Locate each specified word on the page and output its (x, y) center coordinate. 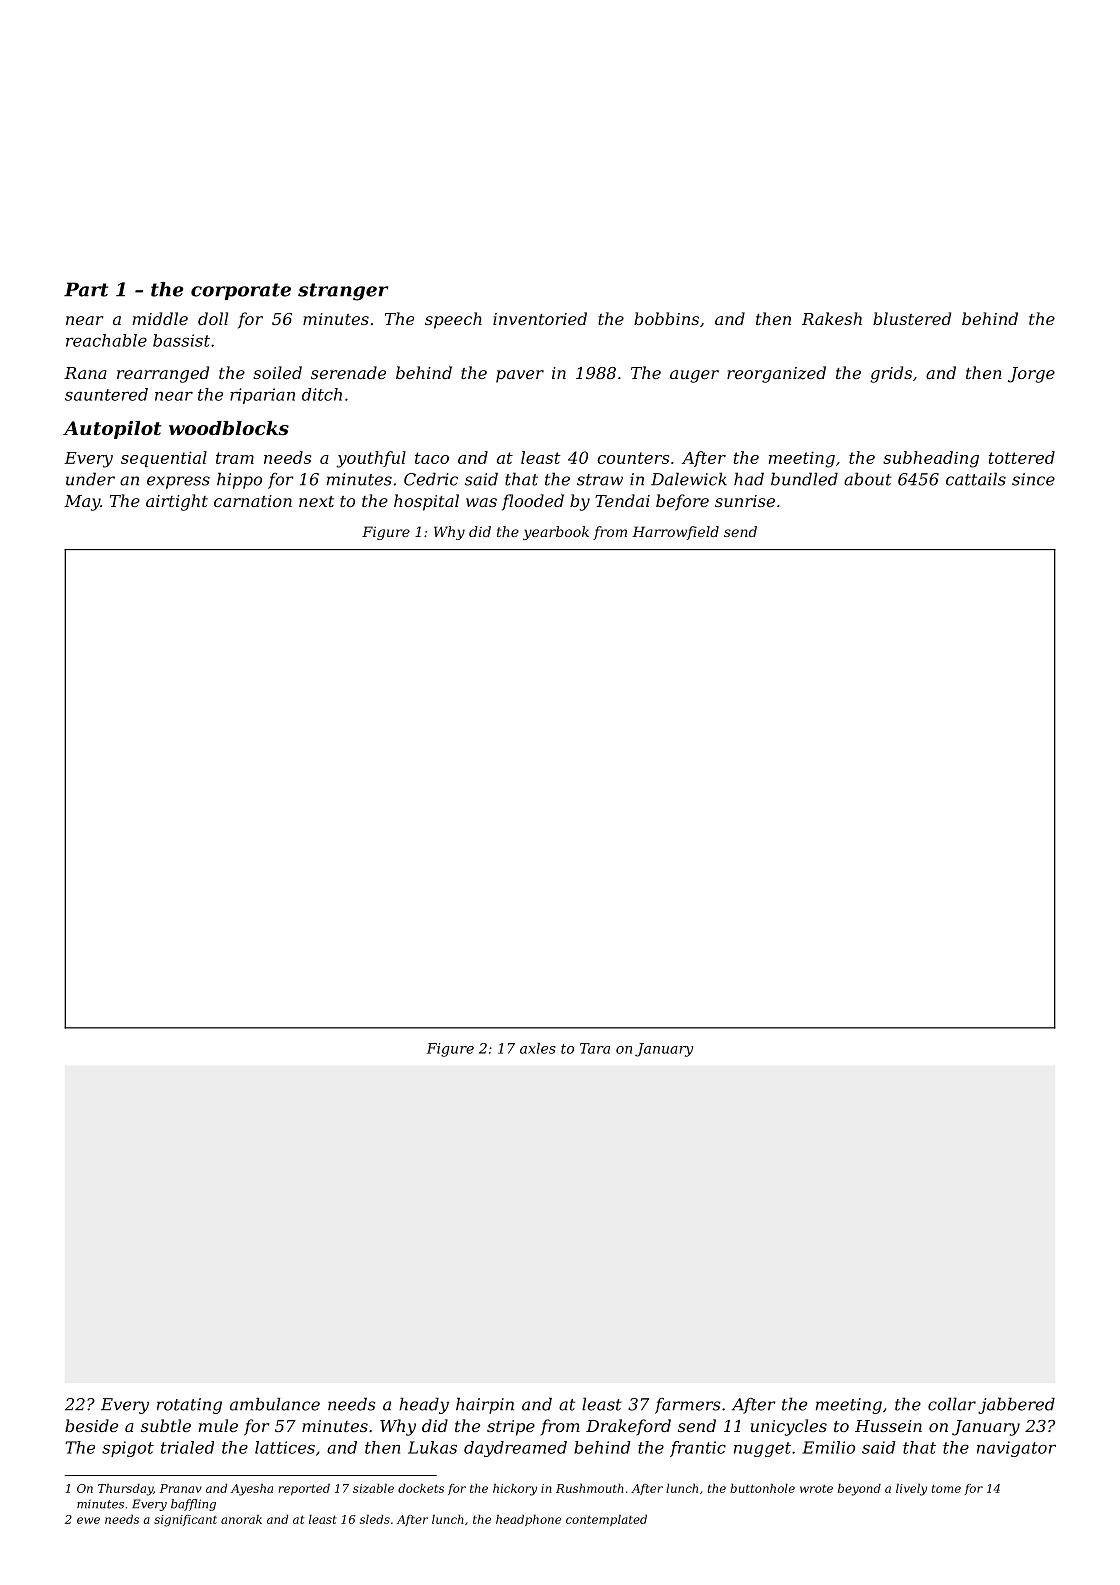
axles (538, 1048)
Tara (595, 1048)
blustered (912, 318)
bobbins (666, 318)
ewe (88, 1520)
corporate (241, 291)
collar (952, 1404)
